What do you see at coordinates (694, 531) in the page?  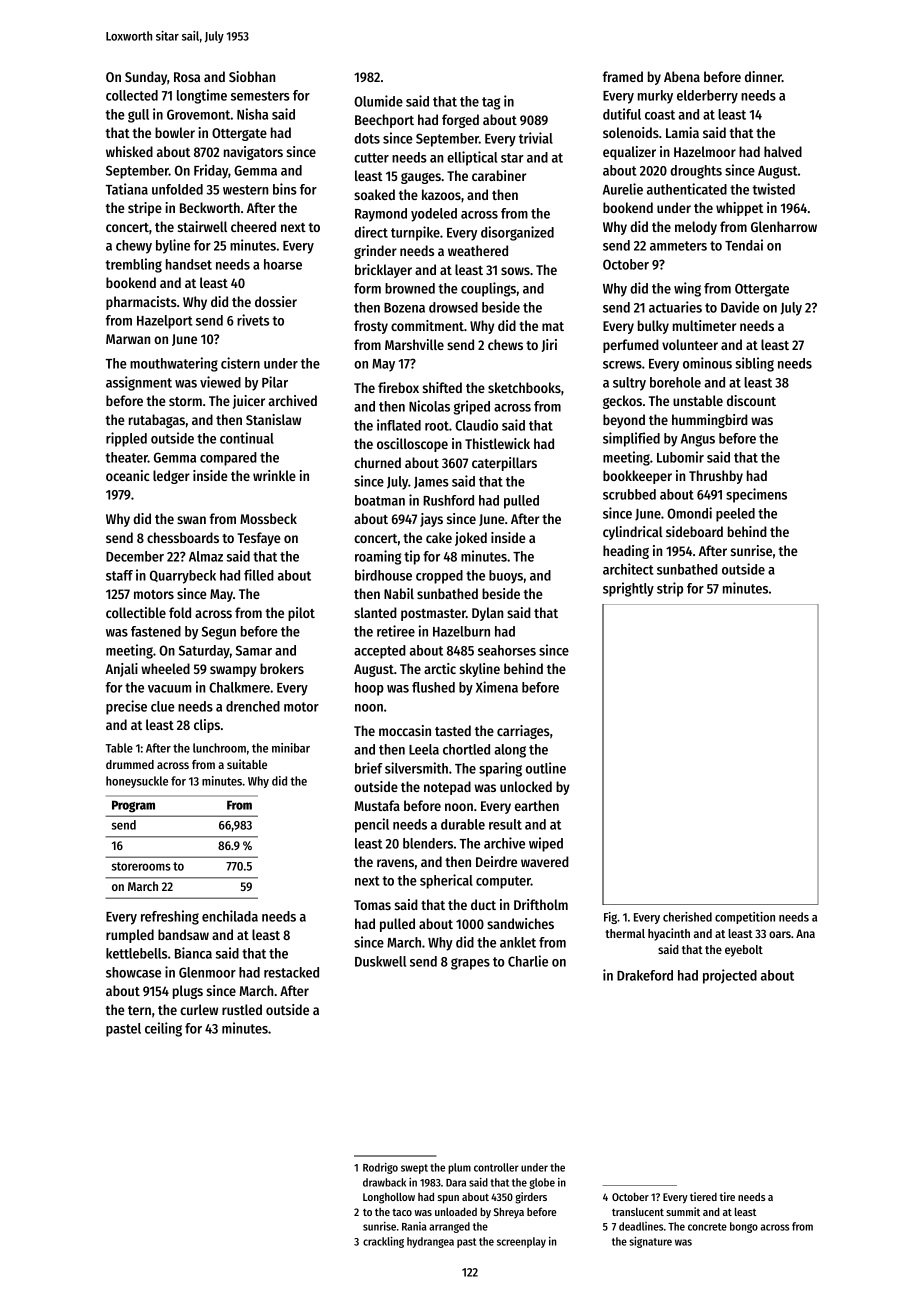 I see `sideboard` at bounding box center [694, 531].
